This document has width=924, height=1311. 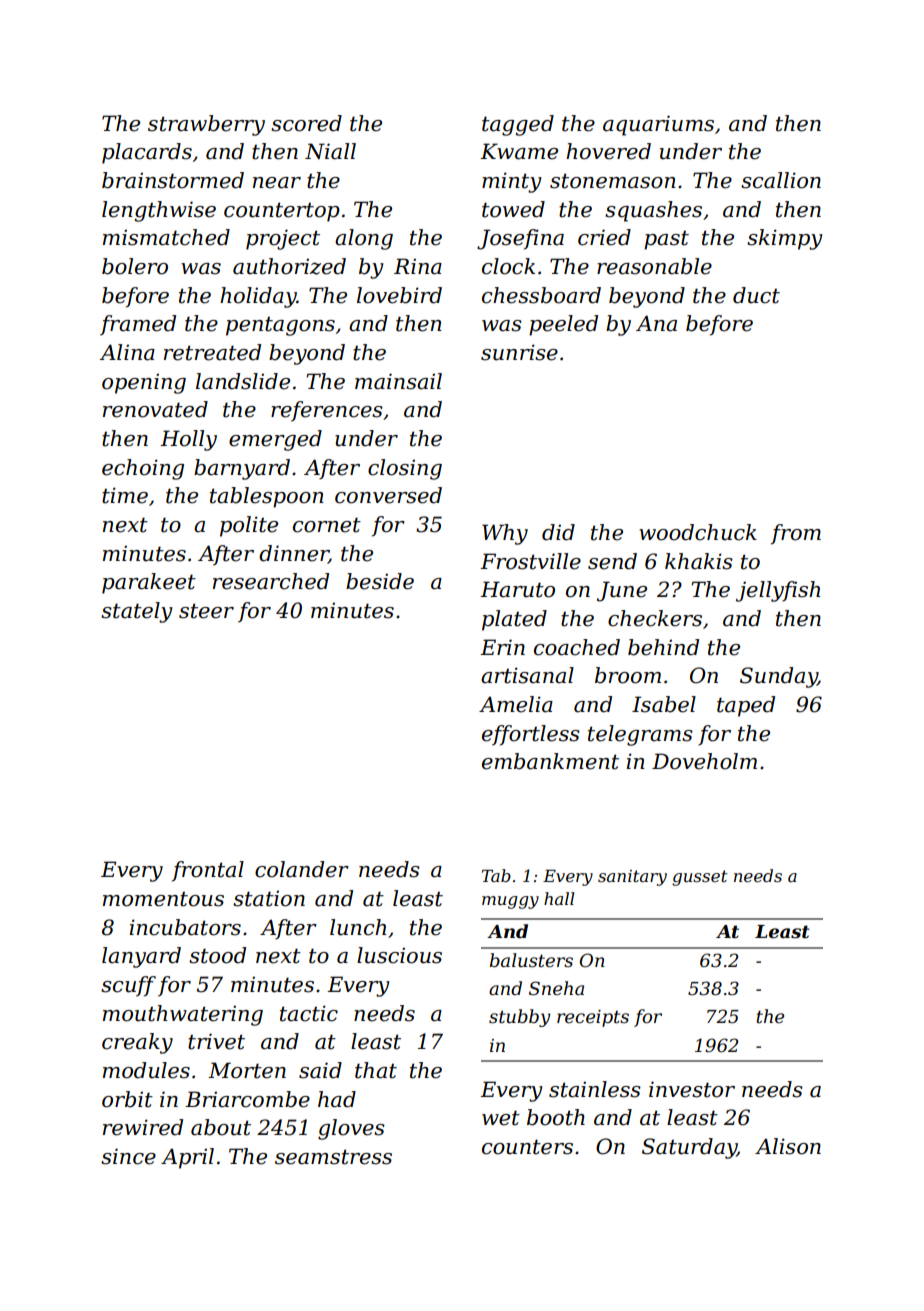 I want to click on duct, so click(x=756, y=295).
